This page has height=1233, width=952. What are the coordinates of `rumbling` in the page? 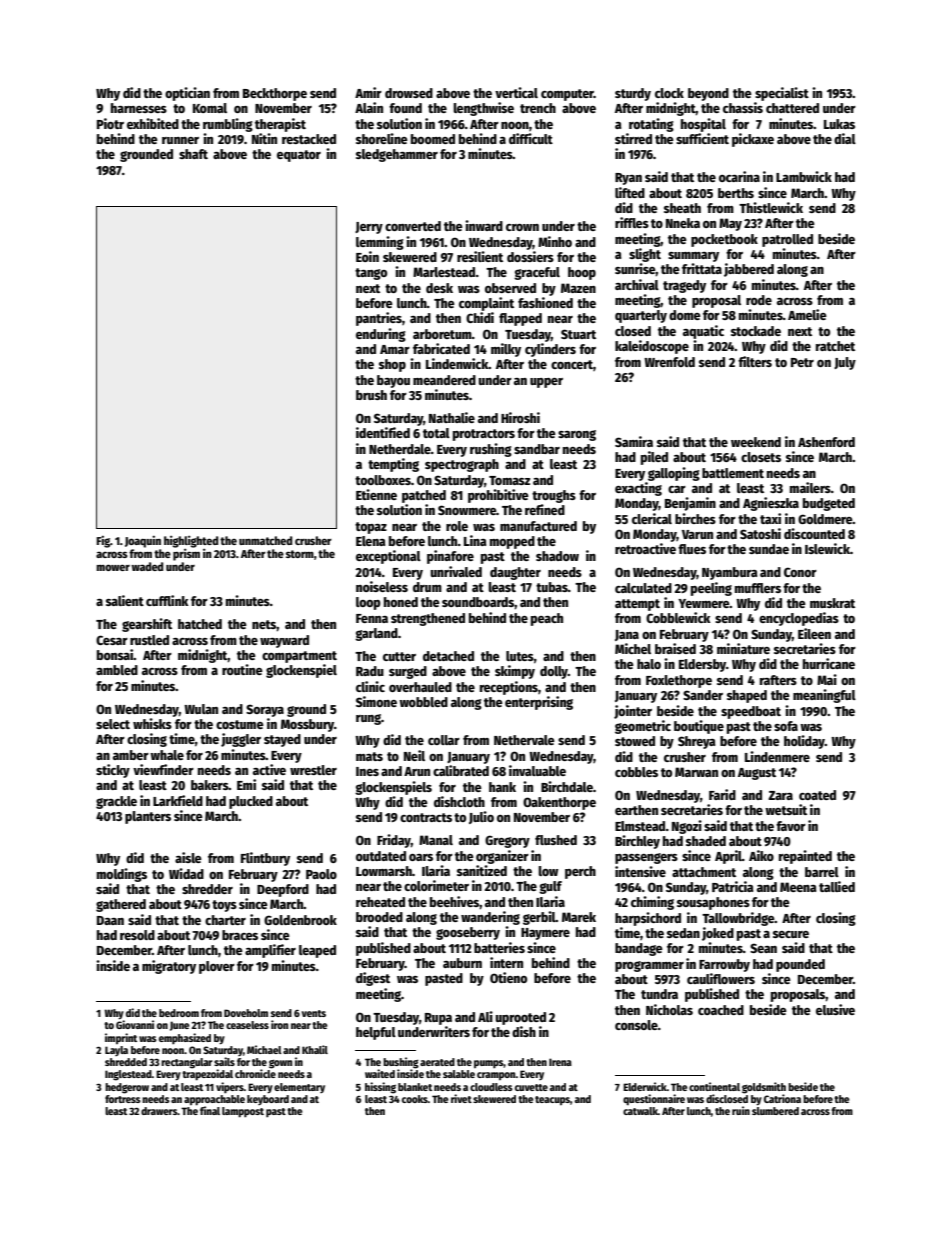 It's located at (228, 125).
